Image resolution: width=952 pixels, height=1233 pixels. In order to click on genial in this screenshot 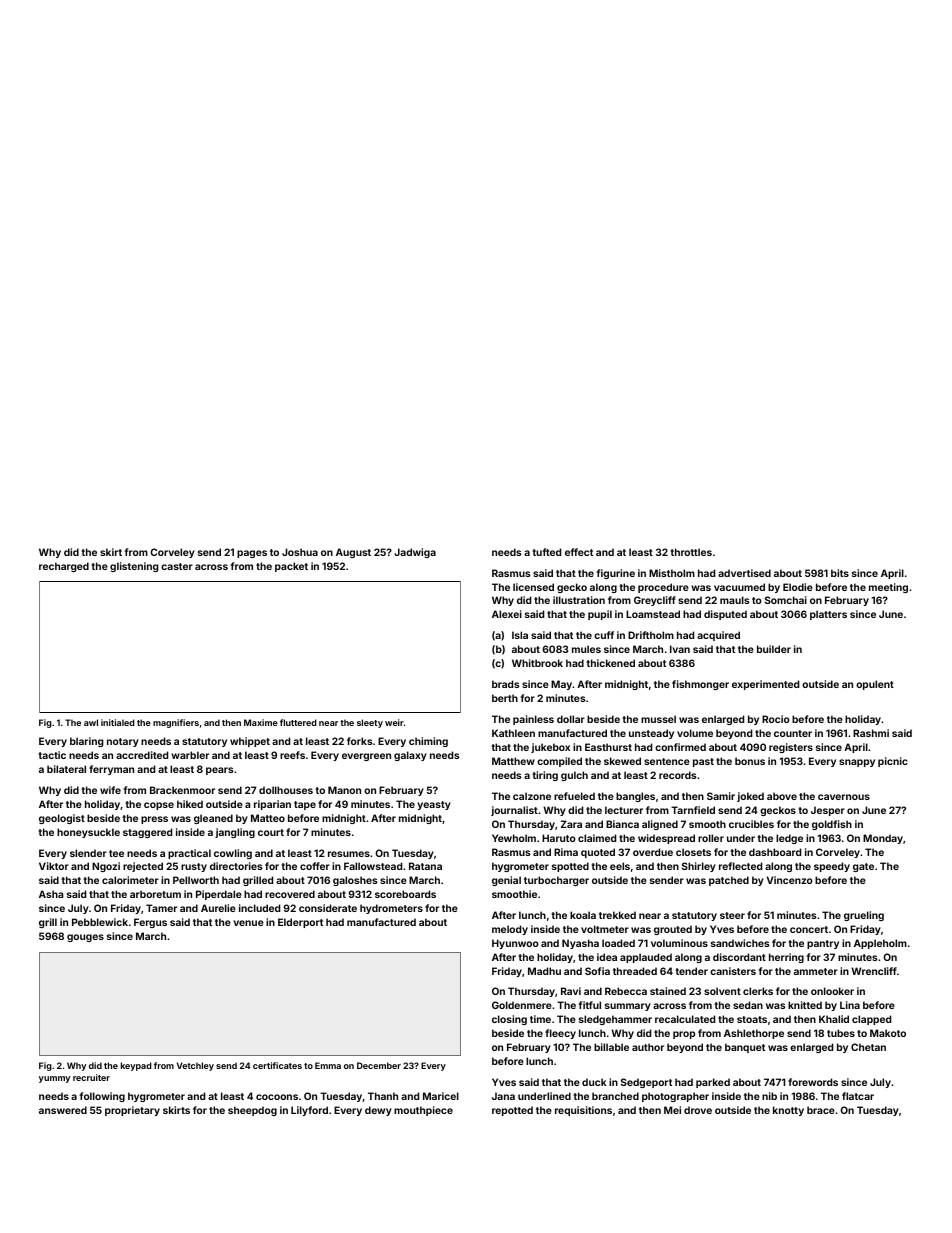, I will do `click(506, 881)`.
